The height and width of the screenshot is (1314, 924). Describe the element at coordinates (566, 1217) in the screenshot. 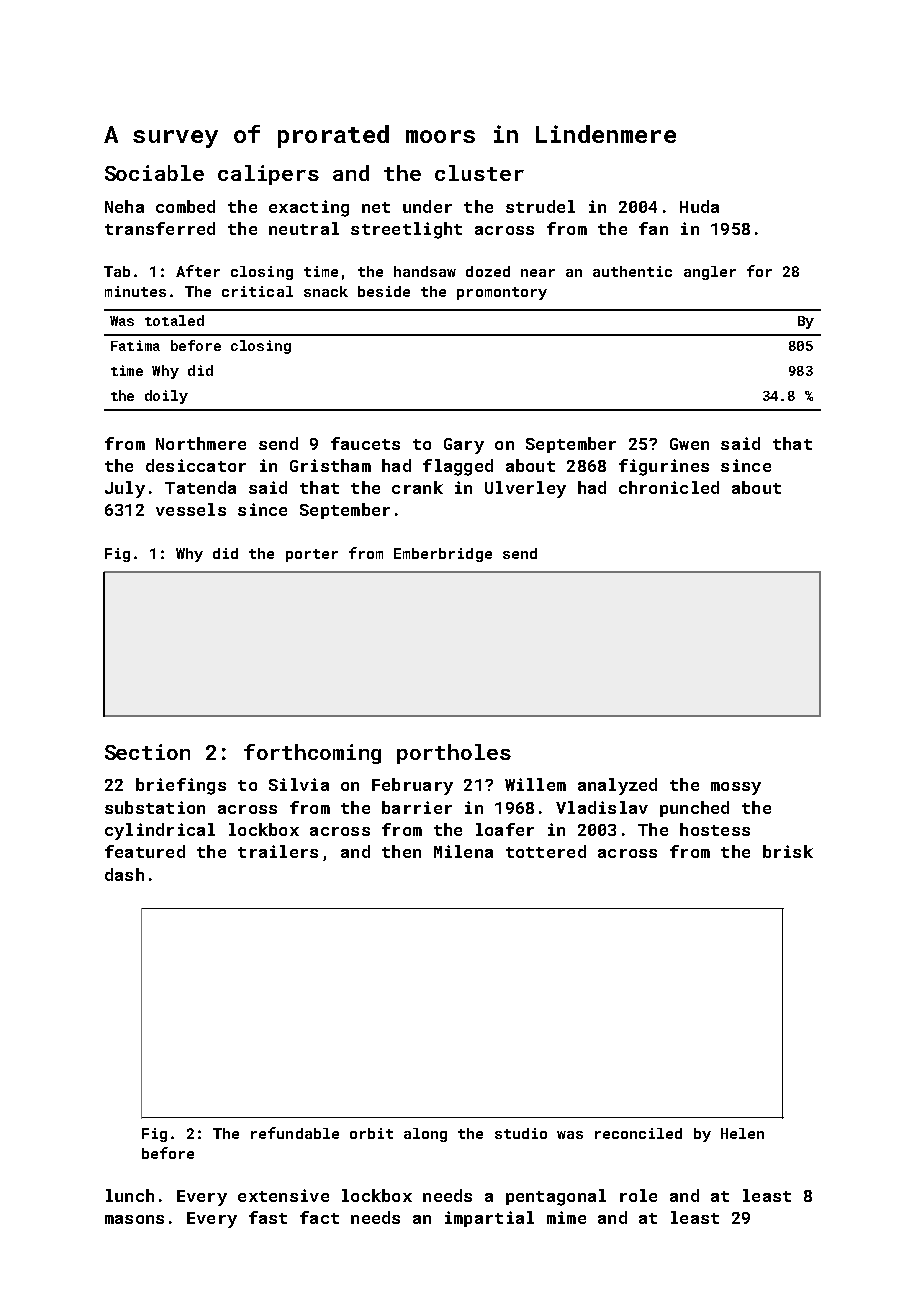

I see `mime` at that location.
